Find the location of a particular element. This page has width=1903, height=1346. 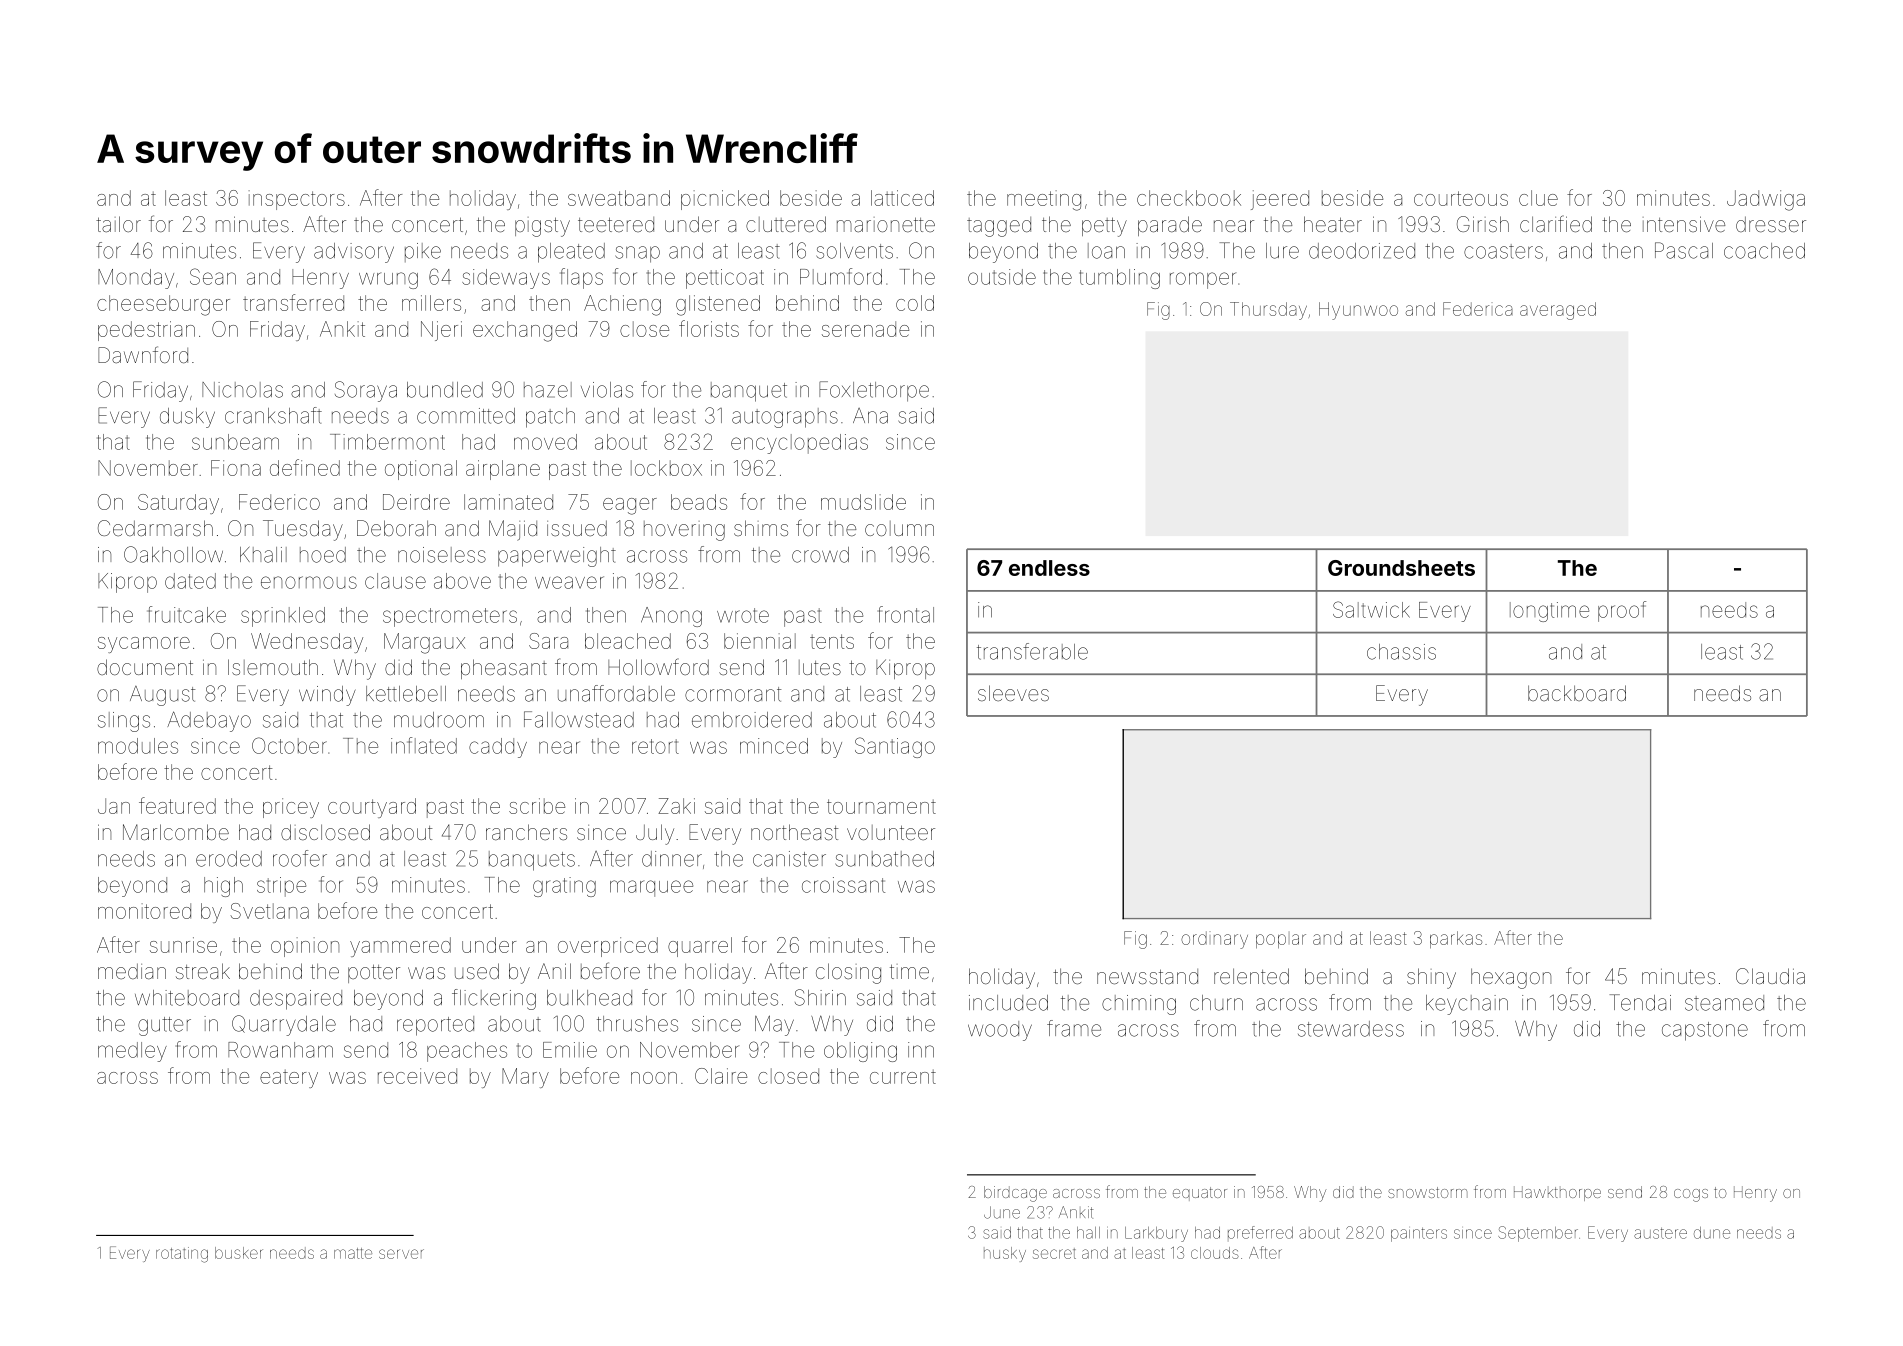

Hawkthorpe is located at coordinates (1557, 1193).
